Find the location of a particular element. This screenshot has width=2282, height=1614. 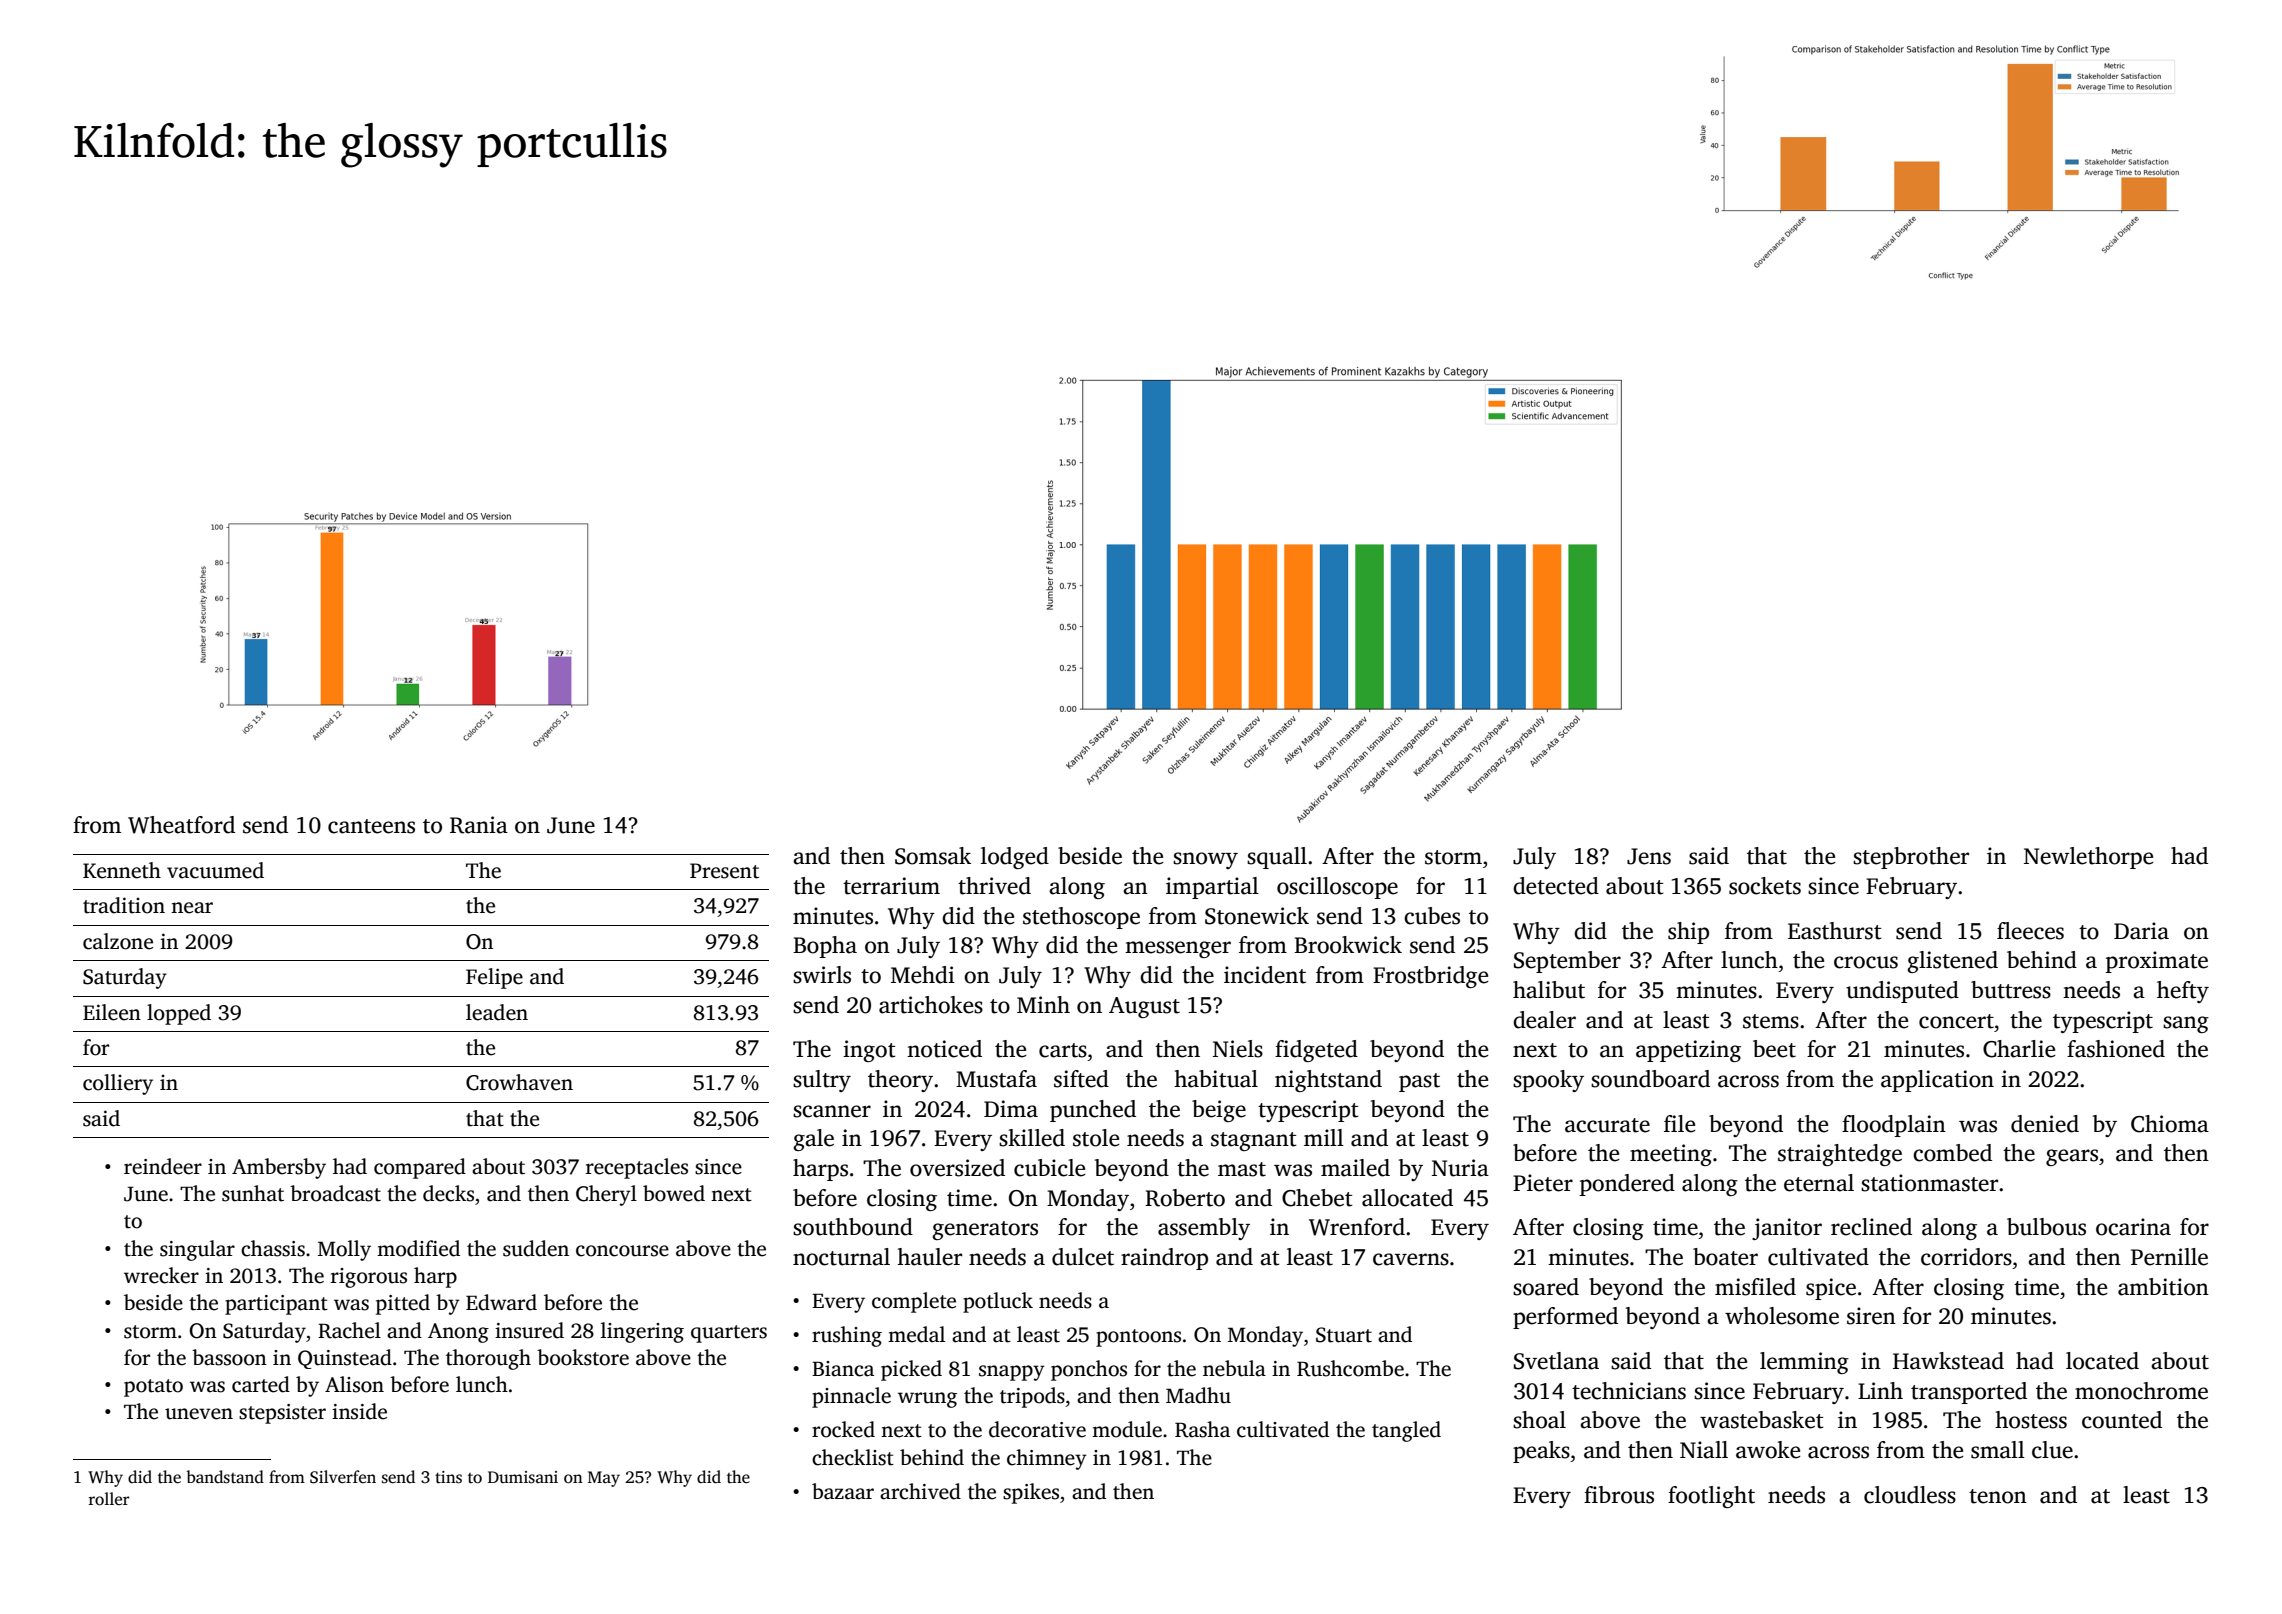

gears is located at coordinates (2072, 1157).
